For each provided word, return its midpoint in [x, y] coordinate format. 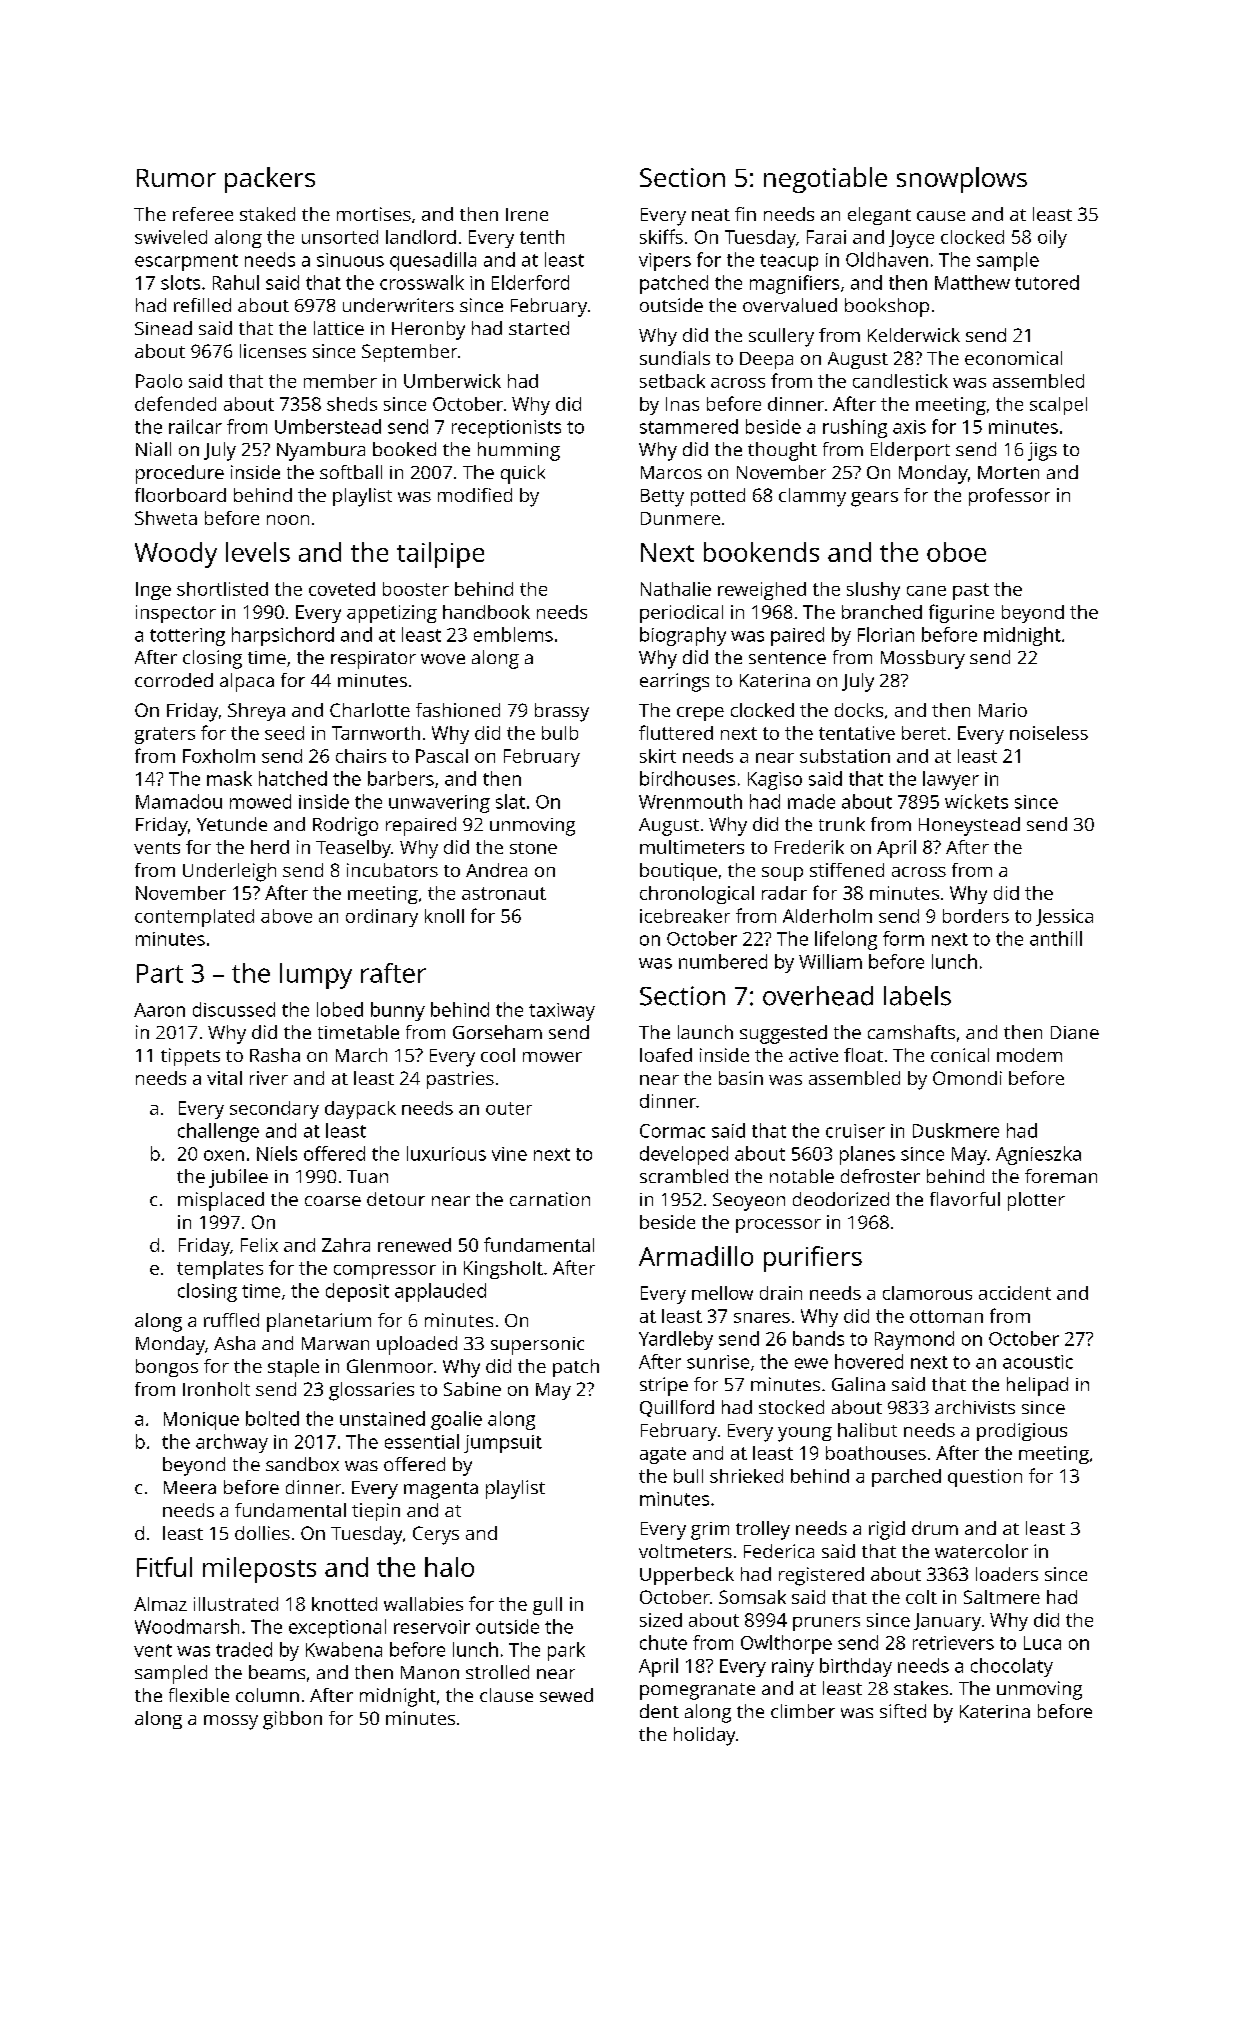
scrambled [684, 1176]
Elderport [910, 451]
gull [547, 1606]
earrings [674, 682]
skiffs [661, 236]
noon [288, 520]
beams [277, 1672]
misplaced [221, 1201]
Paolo [159, 381]
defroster [880, 1176]
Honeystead [969, 826]
